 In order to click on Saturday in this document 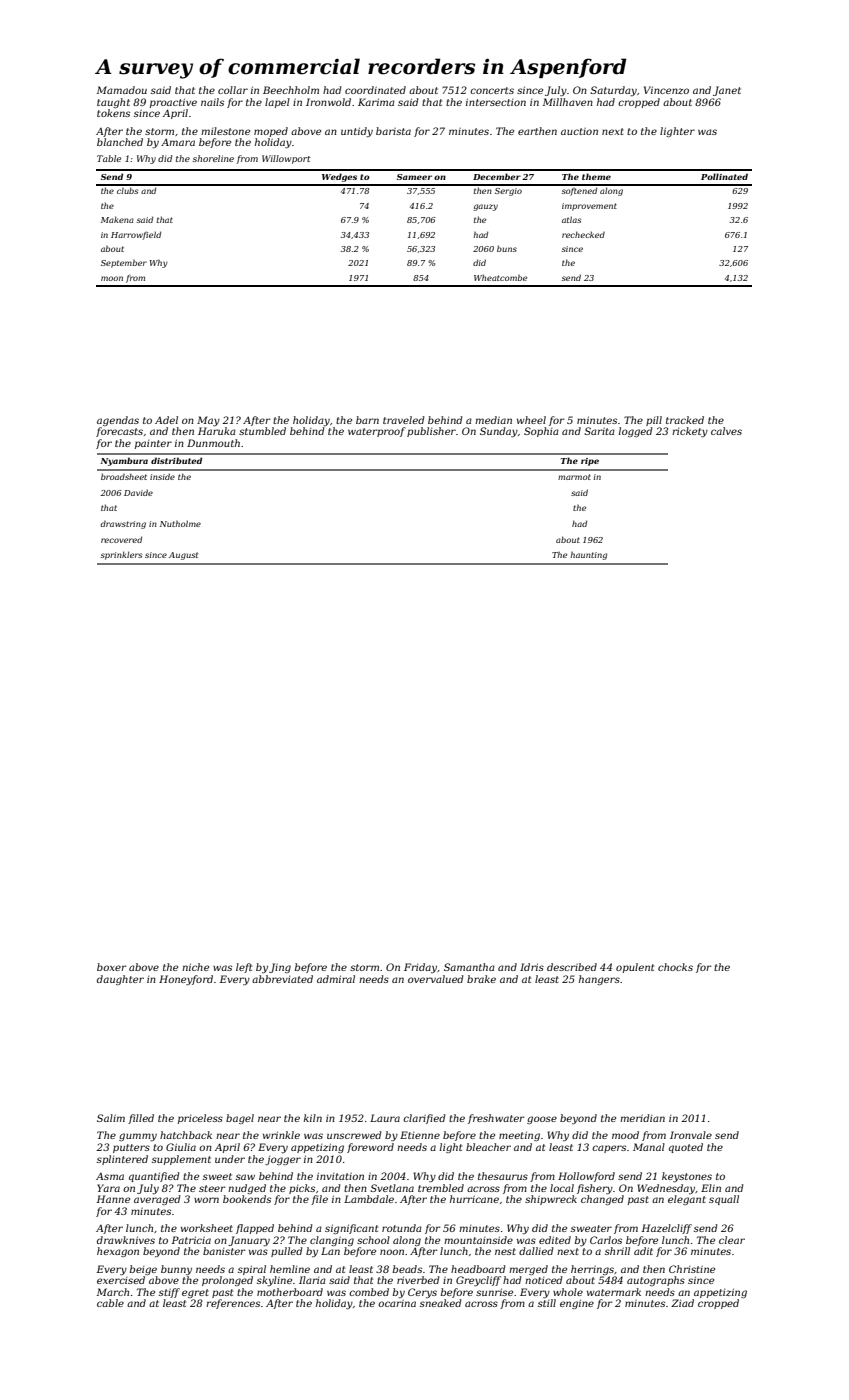, I will do `click(613, 91)`.
